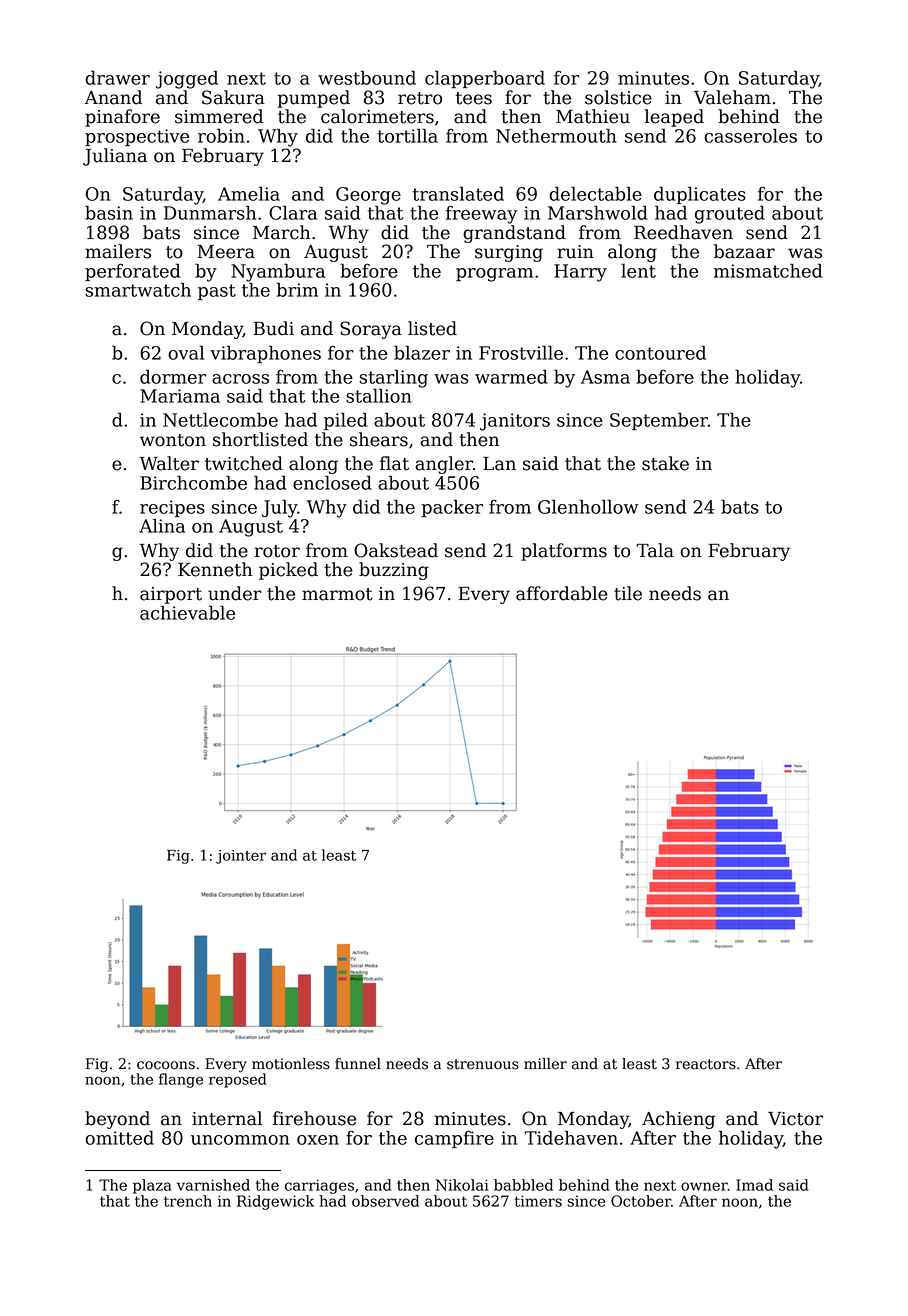 The image size is (908, 1316). What do you see at coordinates (665, 463) in the screenshot?
I see `stake` at bounding box center [665, 463].
